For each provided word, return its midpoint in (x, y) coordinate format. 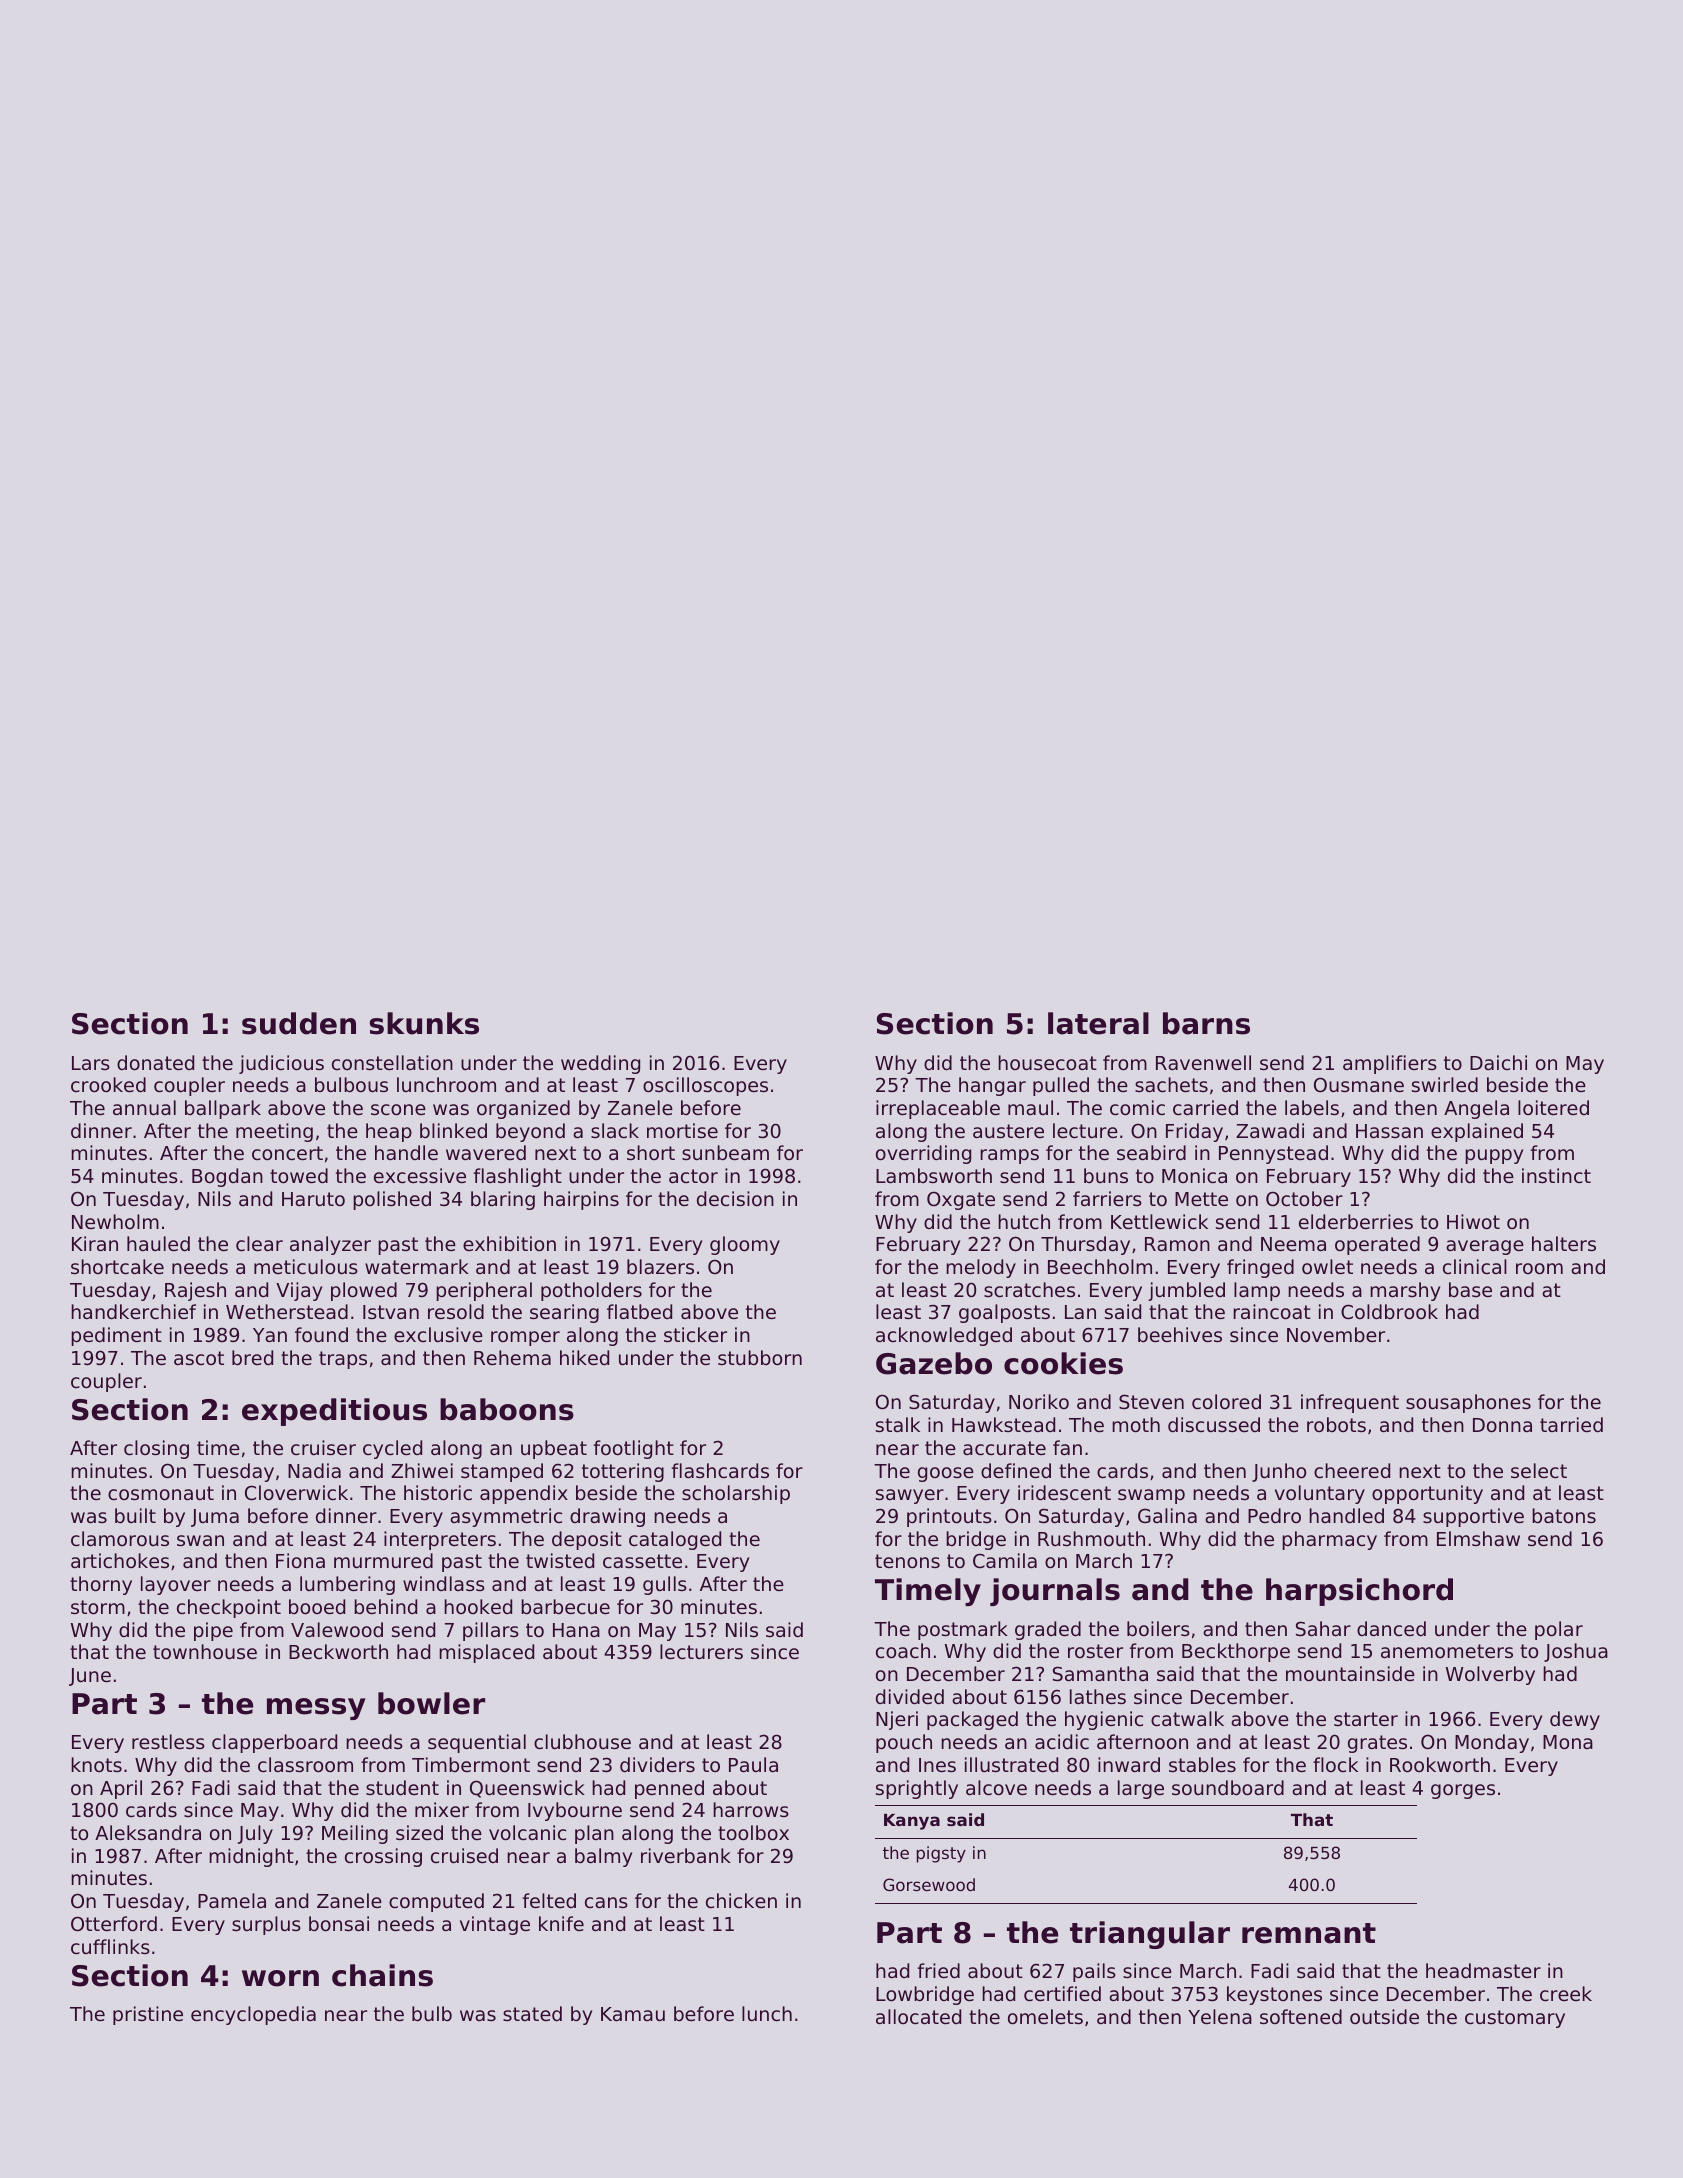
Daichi (1498, 1062)
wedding (600, 1064)
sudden (299, 1023)
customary (1515, 2019)
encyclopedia (253, 2015)
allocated (918, 2016)
